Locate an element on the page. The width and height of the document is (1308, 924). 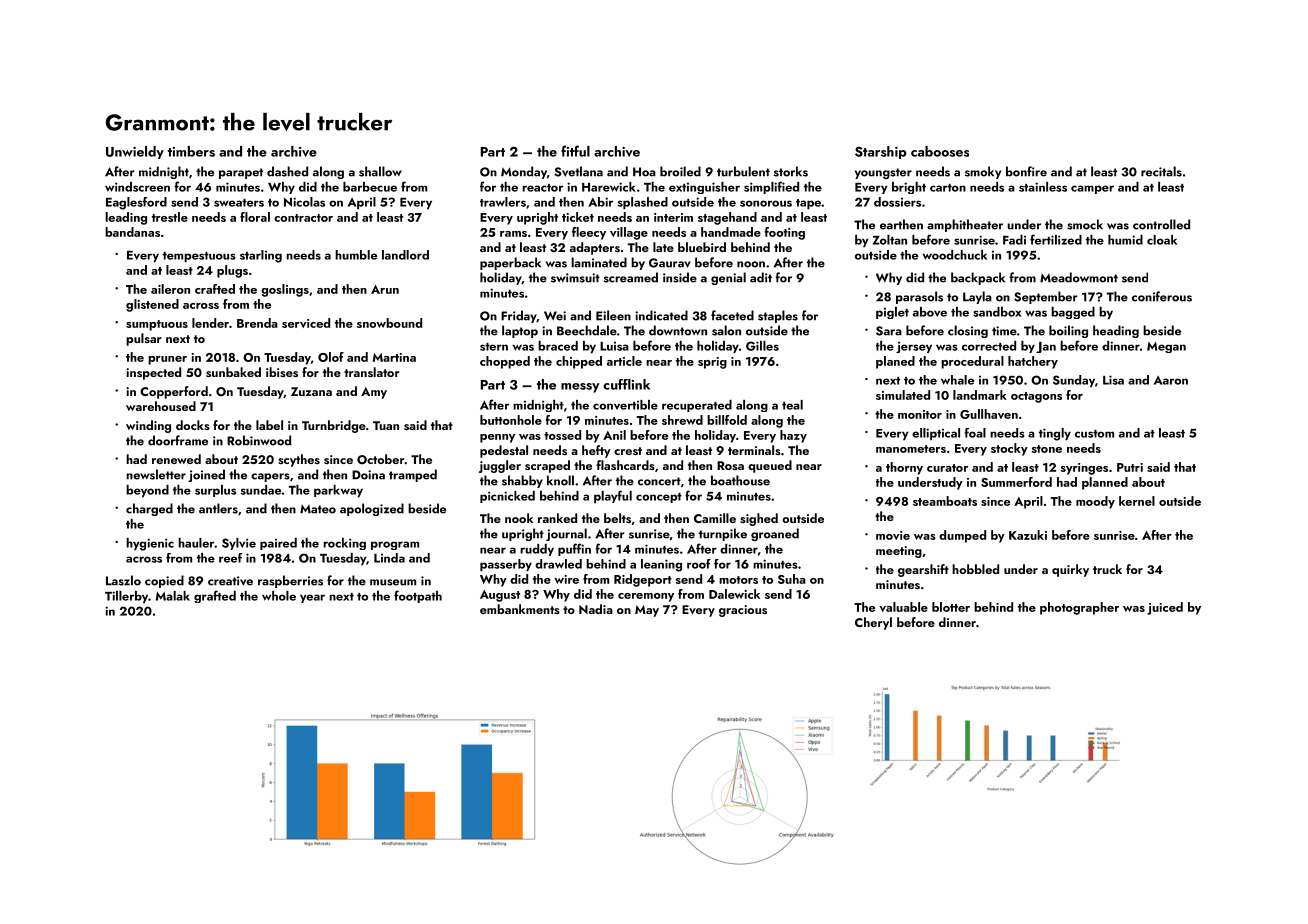
planned is located at coordinates (1105, 483).
